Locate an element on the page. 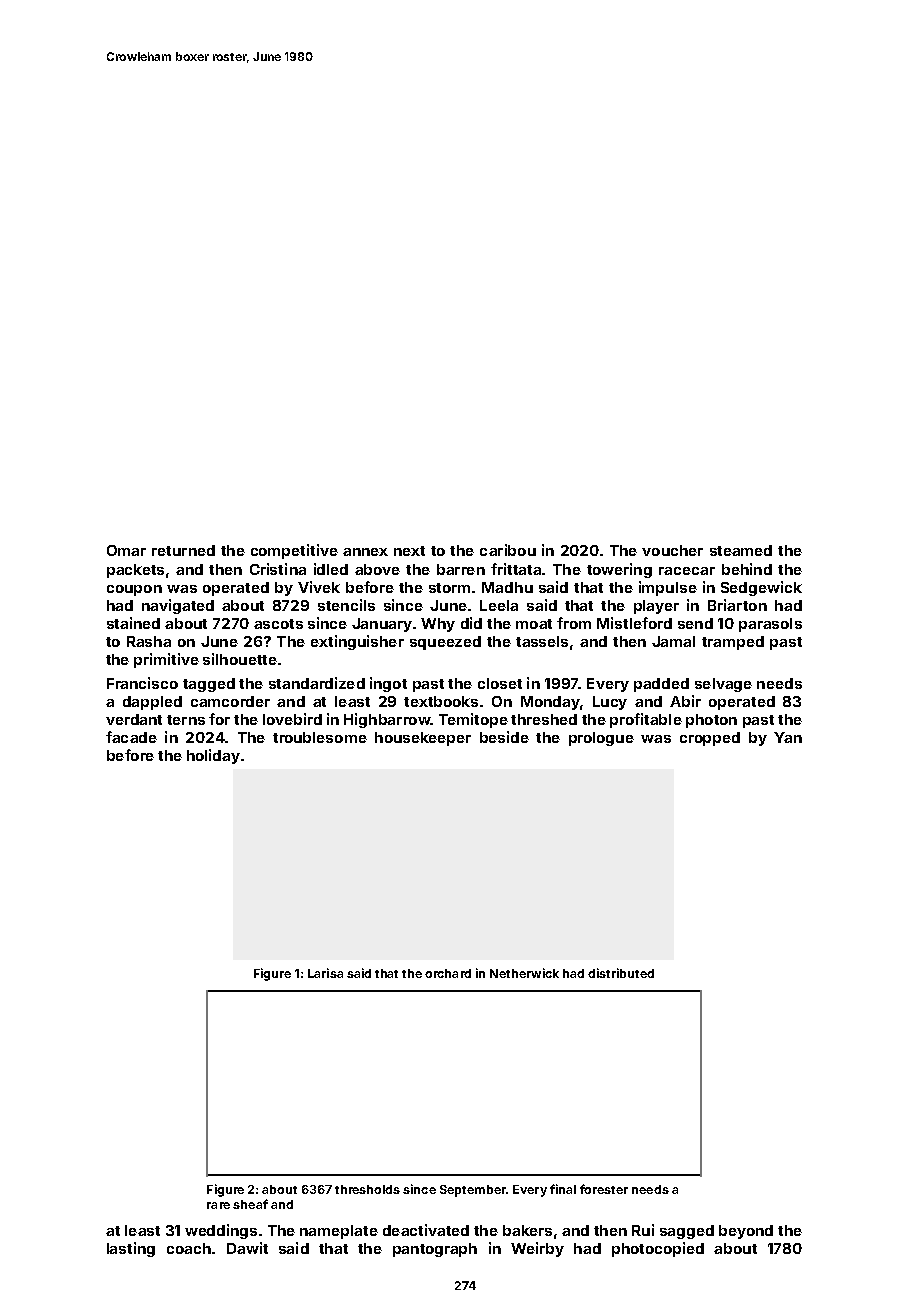 This image has height=1316, width=908. rare is located at coordinates (218, 1205).
